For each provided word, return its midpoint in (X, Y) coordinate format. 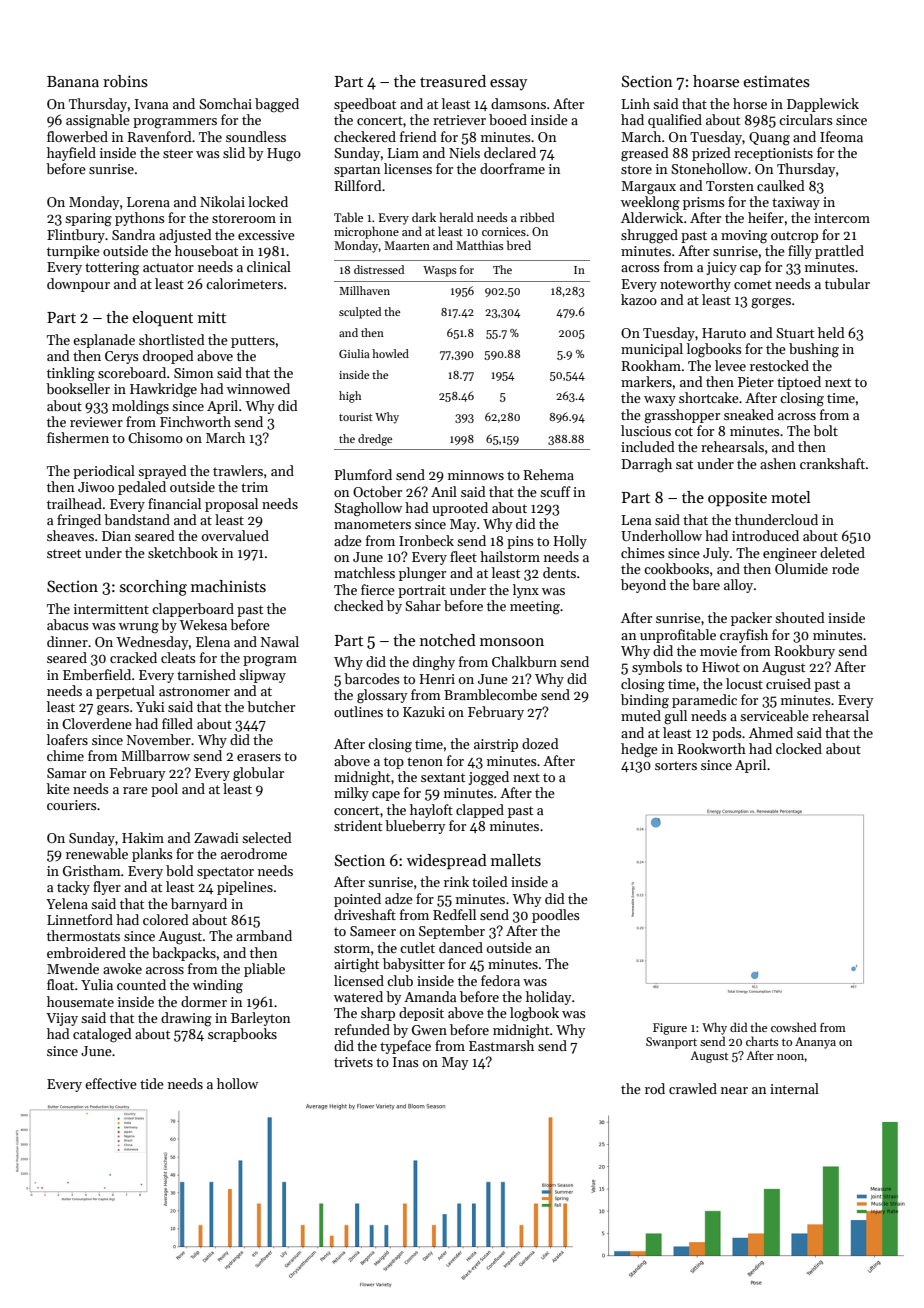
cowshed (793, 1027)
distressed (379, 269)
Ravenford (160, 136)
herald (456, 217)
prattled (839, 252)
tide (152, 1083)
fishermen (78, 437)
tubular (847, 283)
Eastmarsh (501, 1045)
